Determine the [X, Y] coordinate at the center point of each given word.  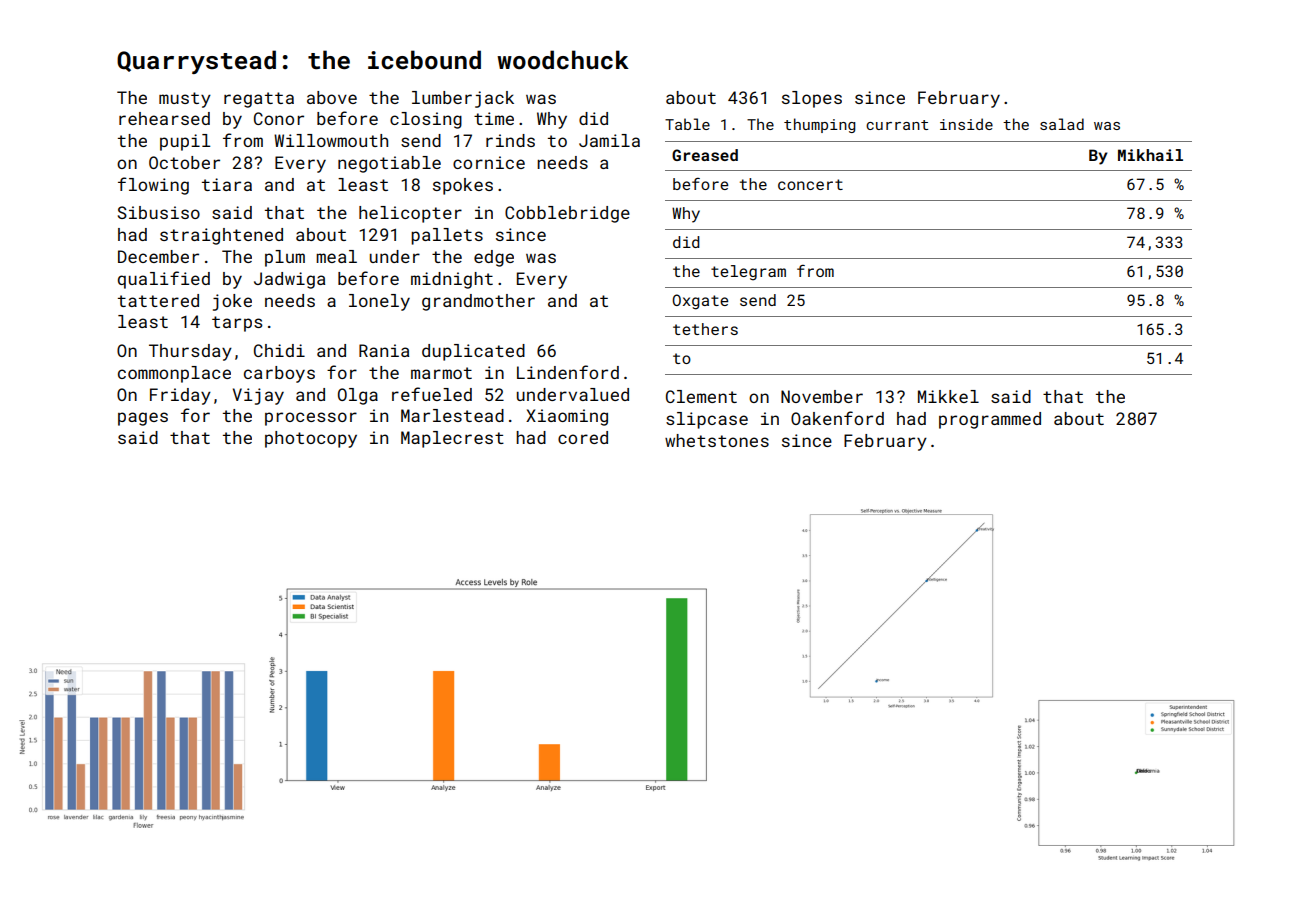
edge [494, 258]
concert [810, 184]
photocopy [311, 439]
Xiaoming [567, 417]
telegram [748, 273]
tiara [227, 184]
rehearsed [164, 118]
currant [897, 125]
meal [336, 256]
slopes [812, 99]
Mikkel [948, 396]
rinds [510, 140]
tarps [237, 324]
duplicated [473, 352]
